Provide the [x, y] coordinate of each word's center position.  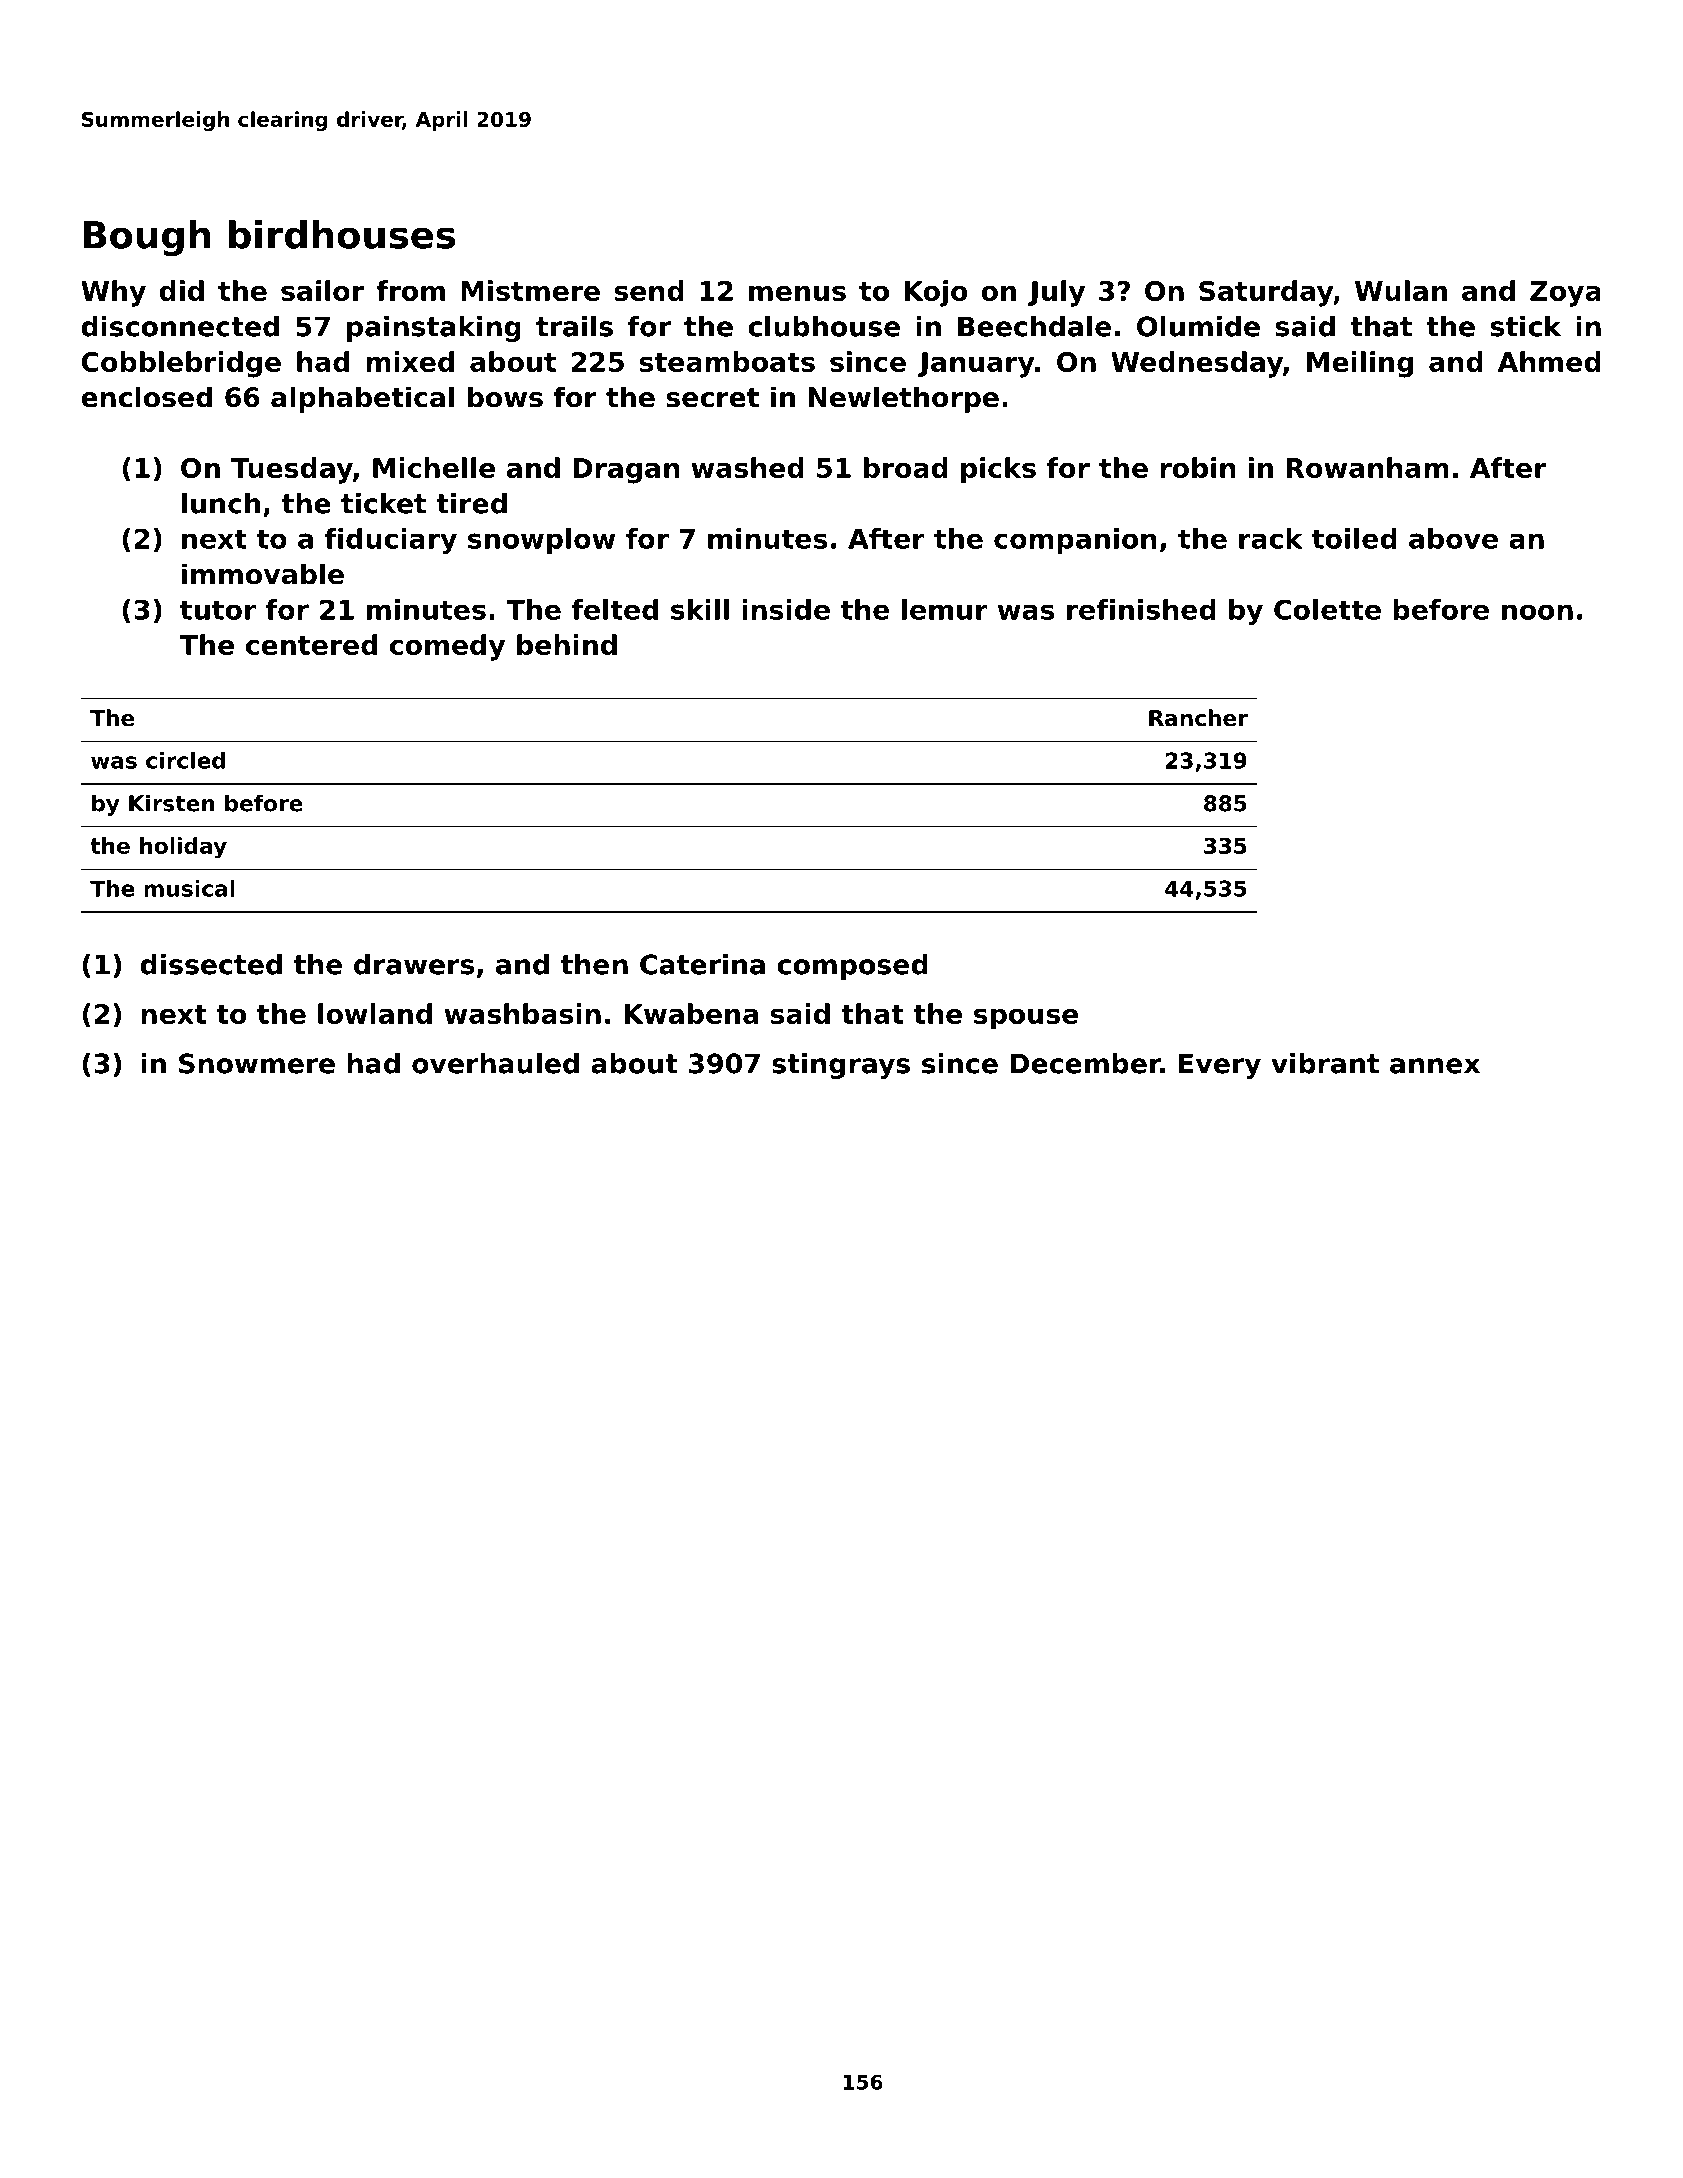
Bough [147, 238]
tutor [218, 610]
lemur [945, 609]
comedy [447, 647]
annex [1435, 1066]
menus [797, 293]
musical [189, 888]
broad [906, 467]
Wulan [1401, 290]
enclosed [146, 397]
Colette [1327, 609]
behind [567, 644]
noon [1537, 612]
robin [1198, 467]
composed [852, 967]
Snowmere [257, 1063]
